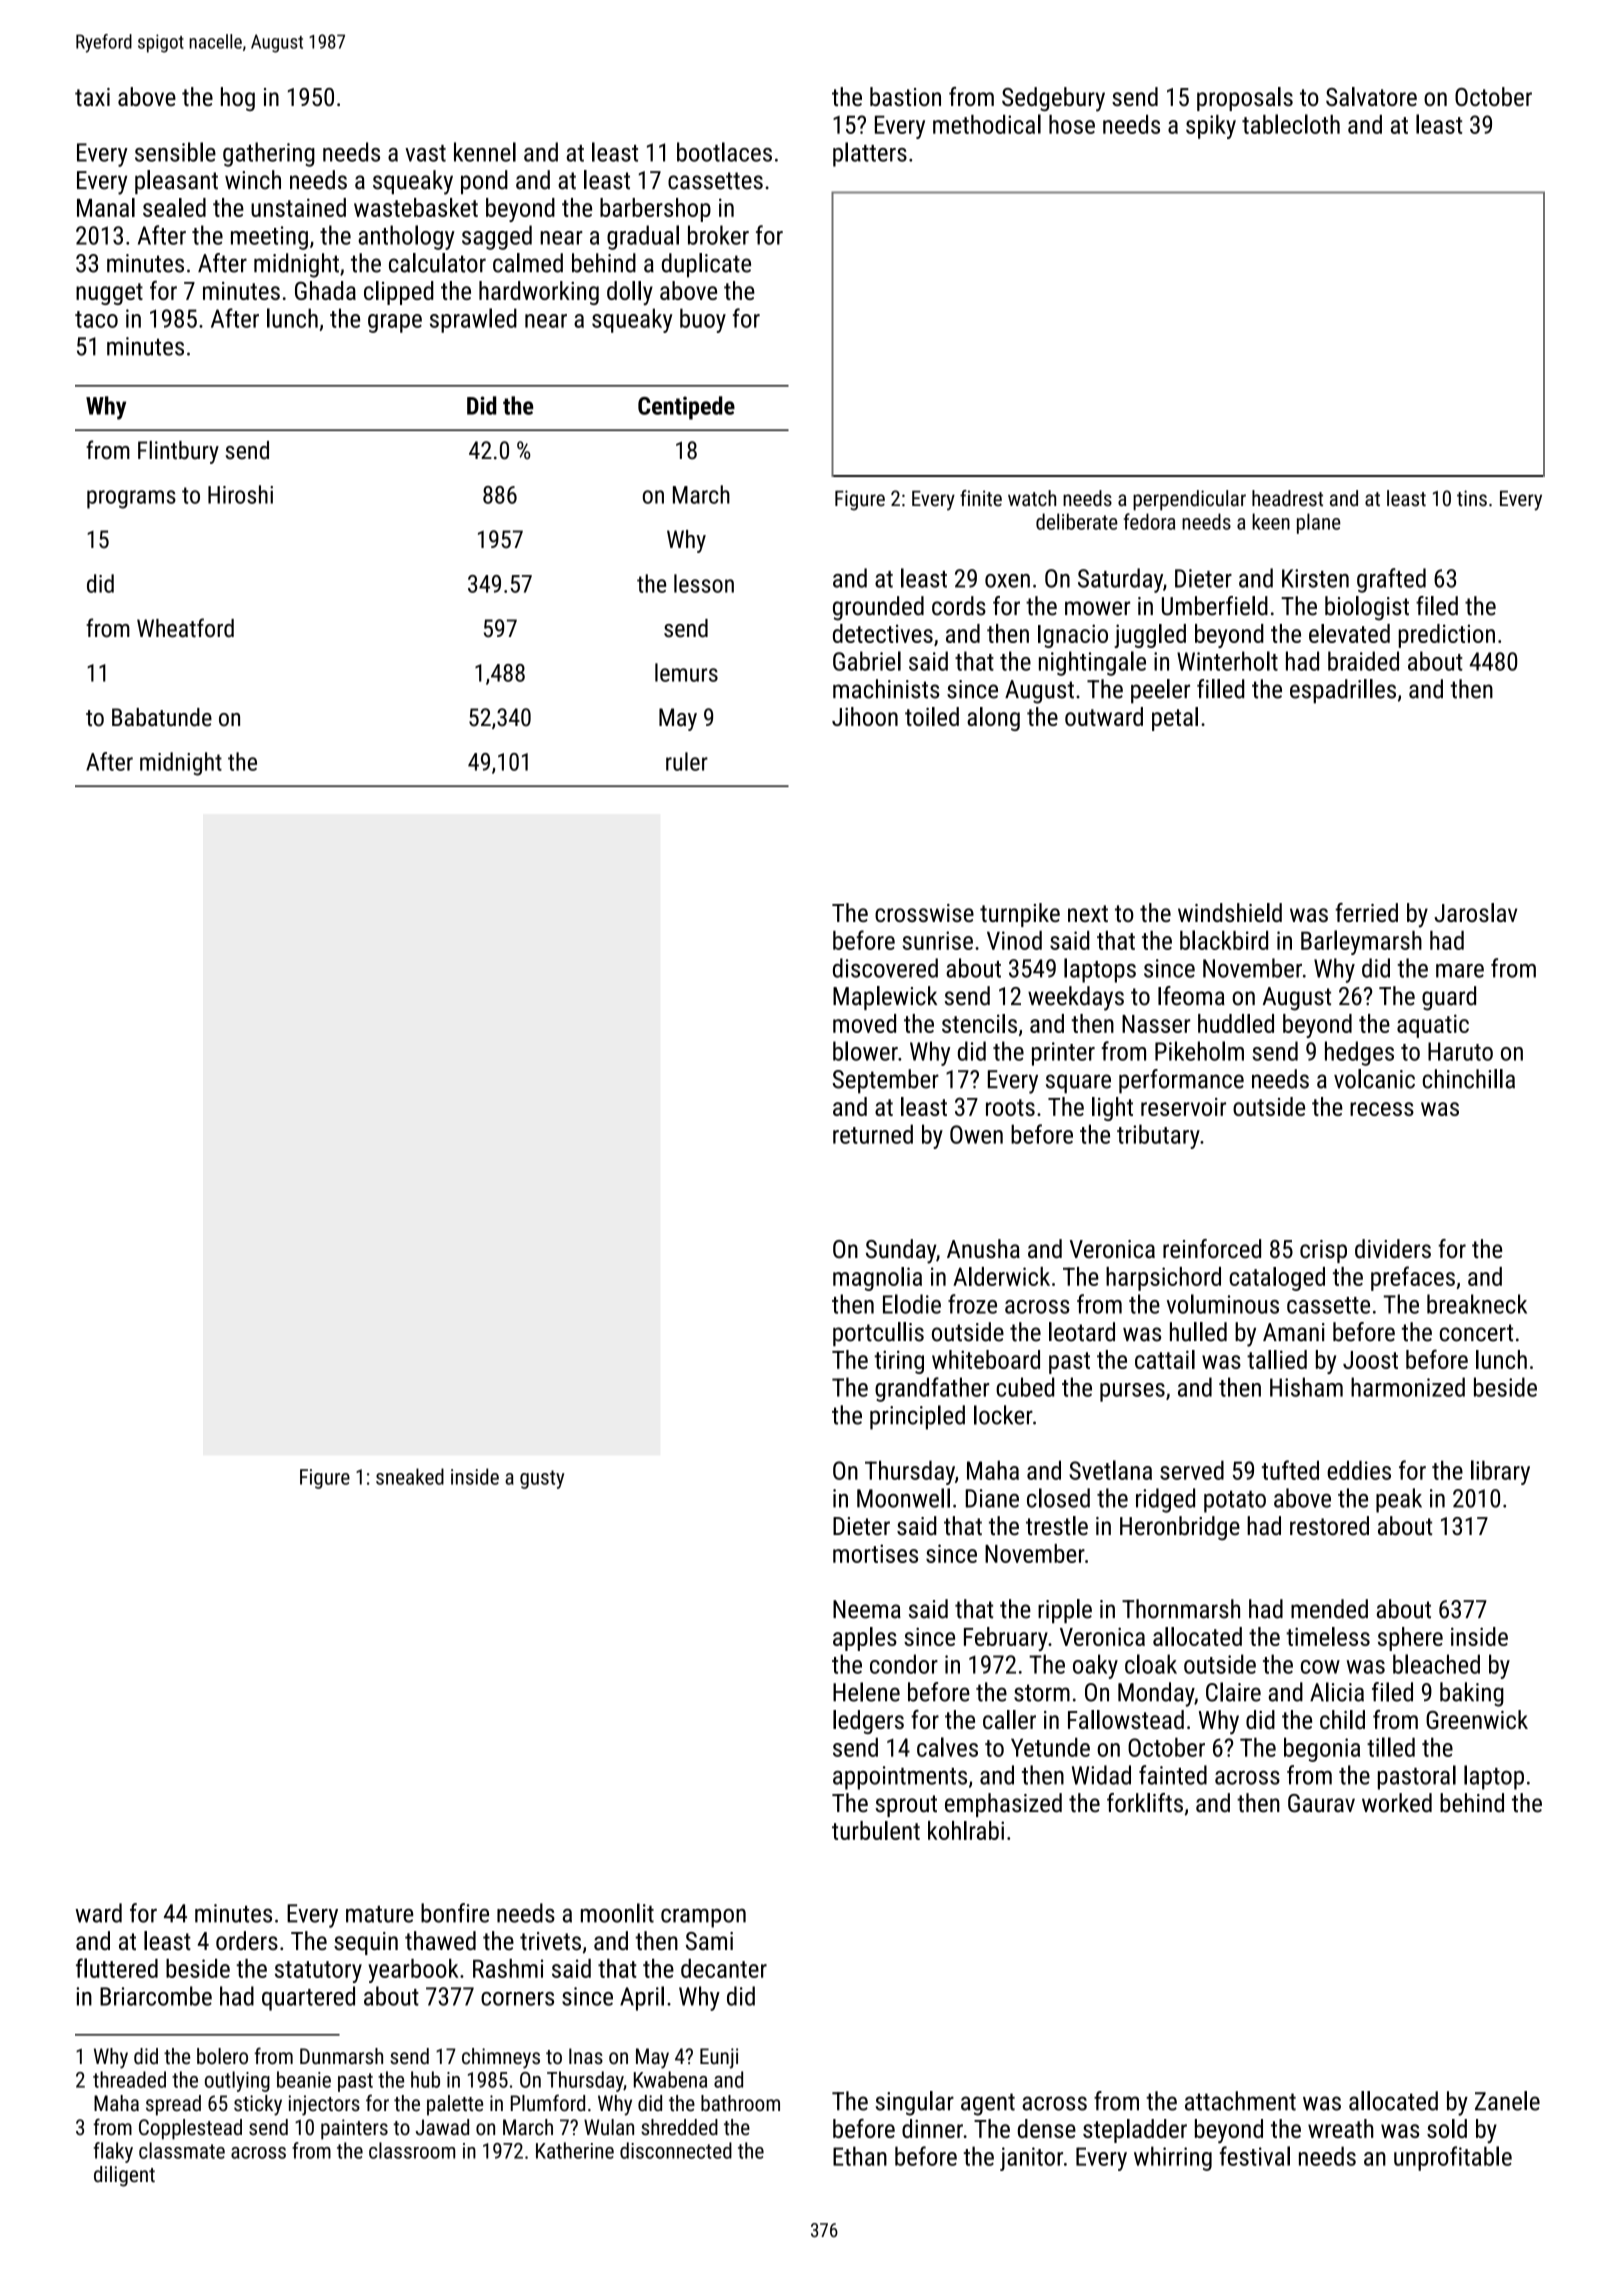 The width and height of the page is (1620, 2292). Describe the element at coordinates (162, 717) in the page. I see `Babatunde` at that location.
